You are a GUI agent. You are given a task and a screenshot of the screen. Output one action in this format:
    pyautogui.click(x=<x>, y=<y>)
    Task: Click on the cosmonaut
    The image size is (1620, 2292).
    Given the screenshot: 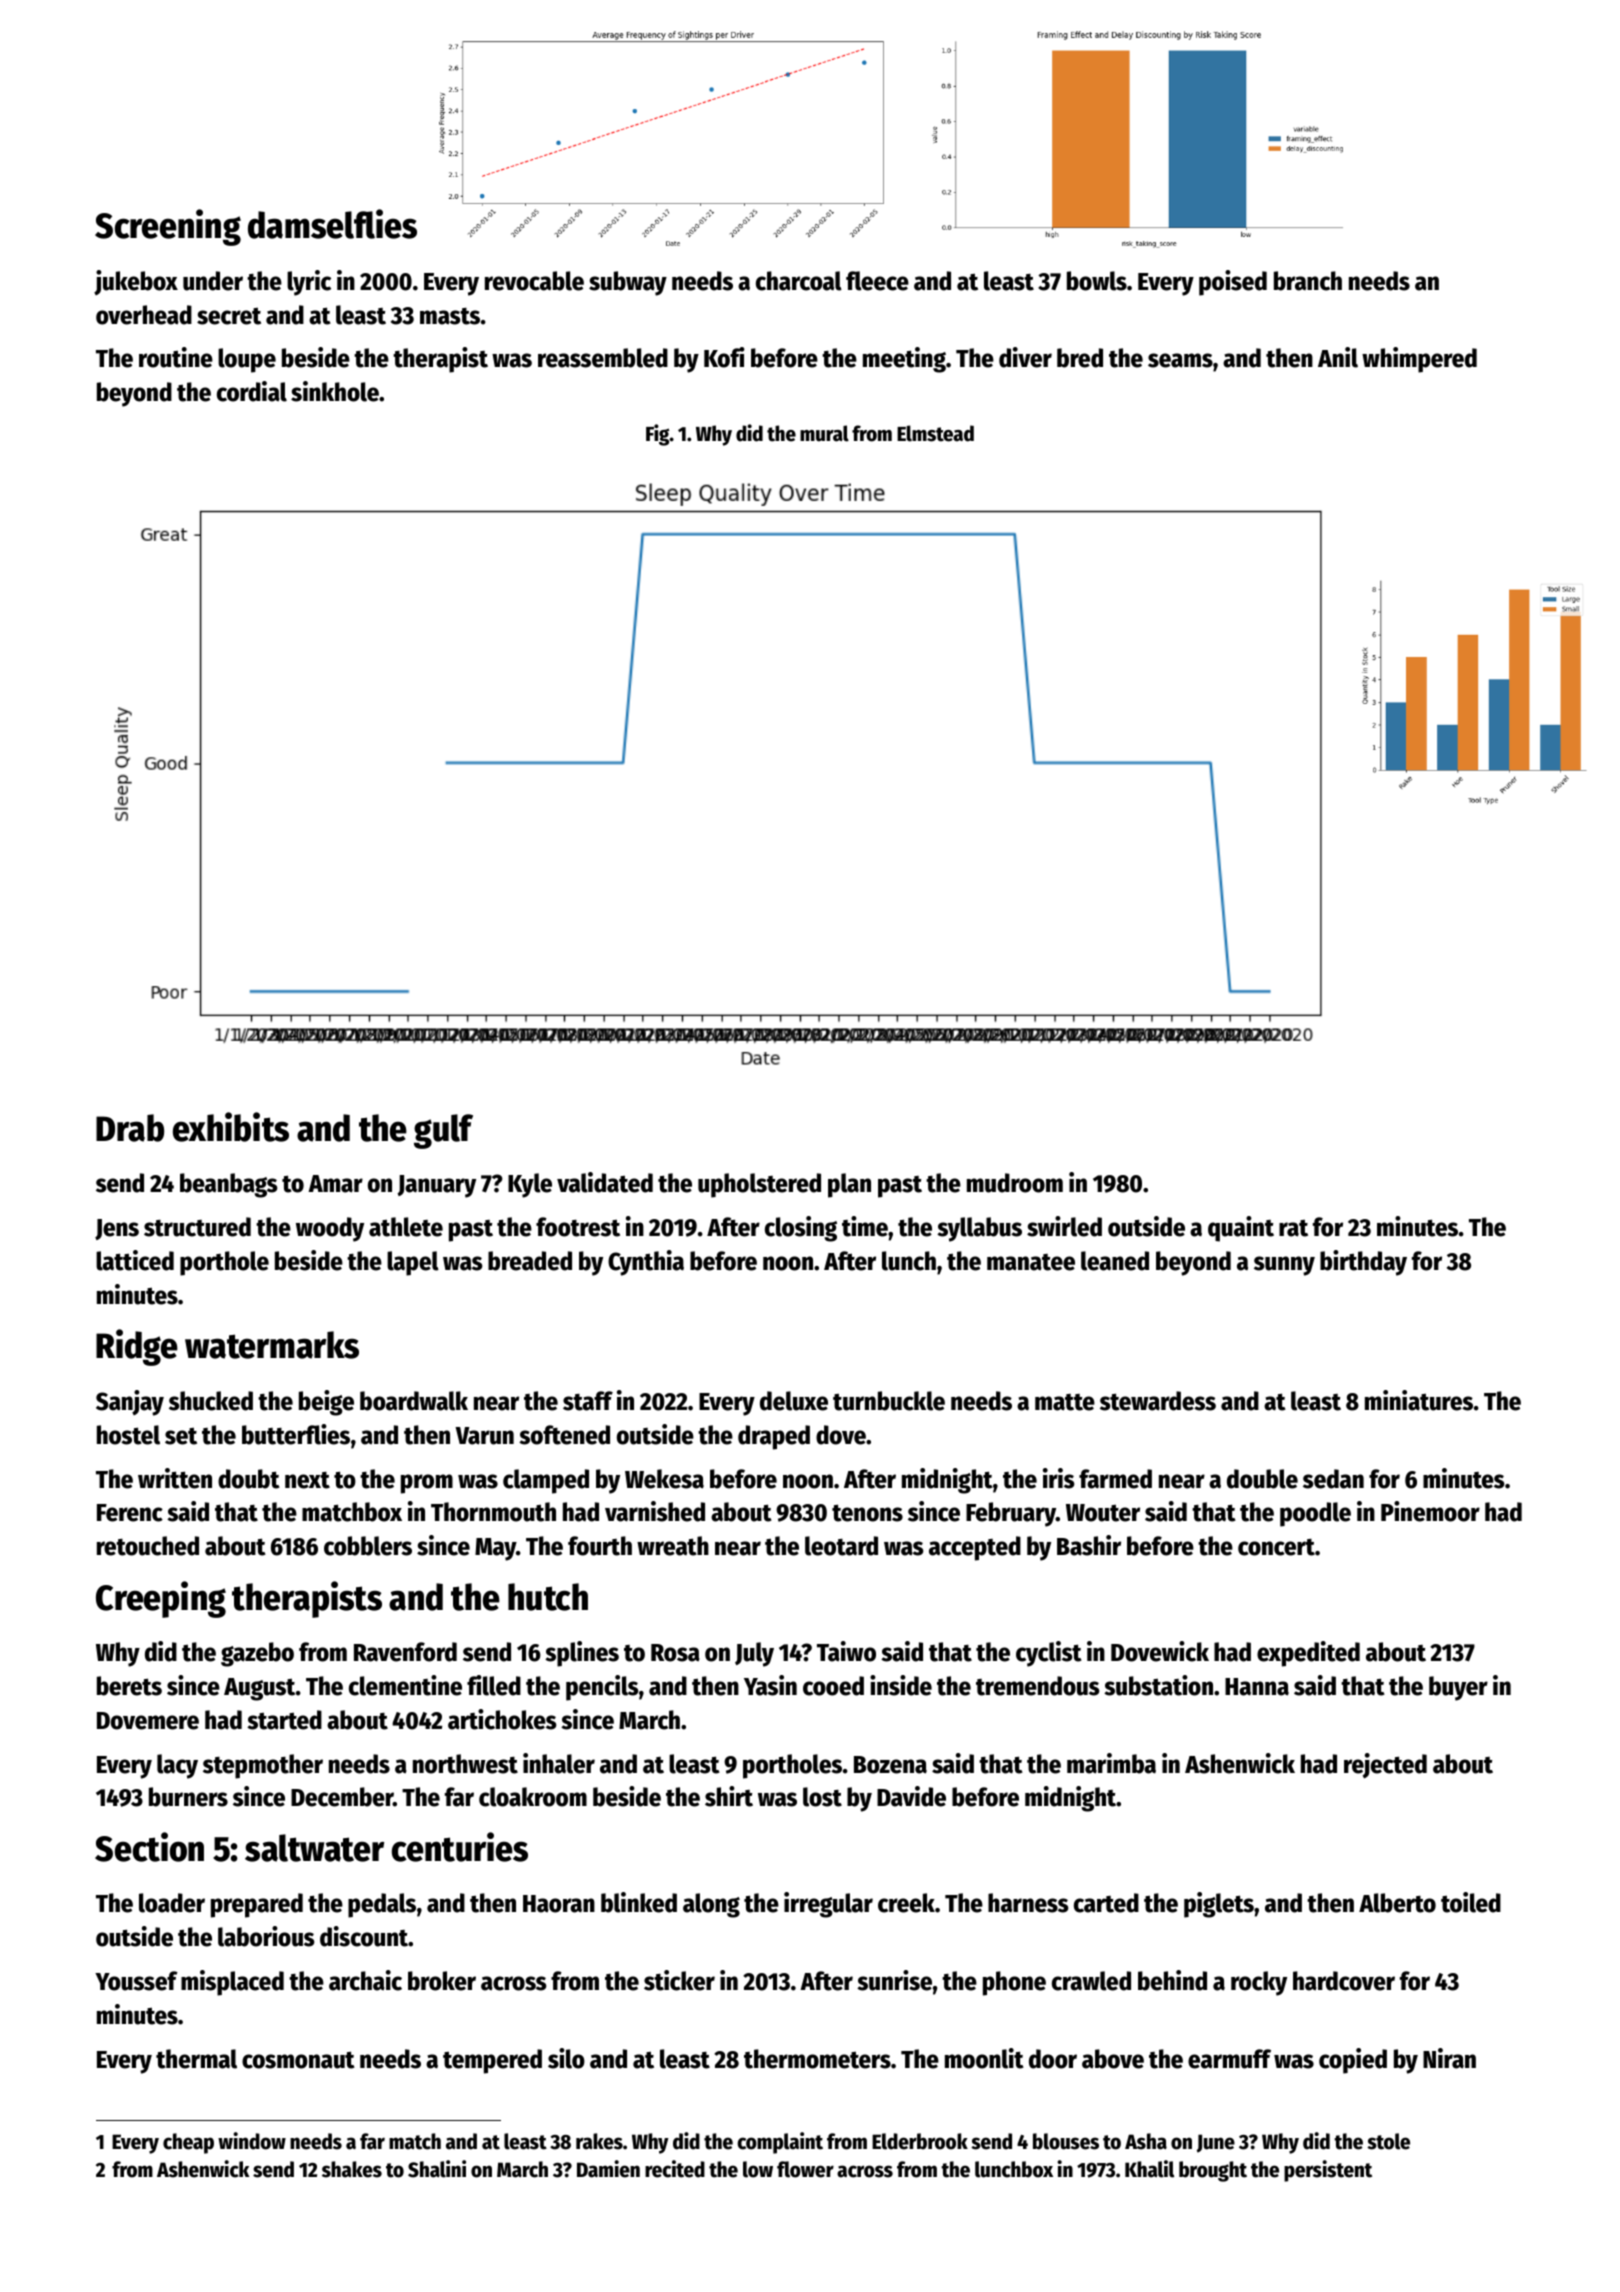 What is the action you would take?
    pyautogui.click(x=298, y=2060)
